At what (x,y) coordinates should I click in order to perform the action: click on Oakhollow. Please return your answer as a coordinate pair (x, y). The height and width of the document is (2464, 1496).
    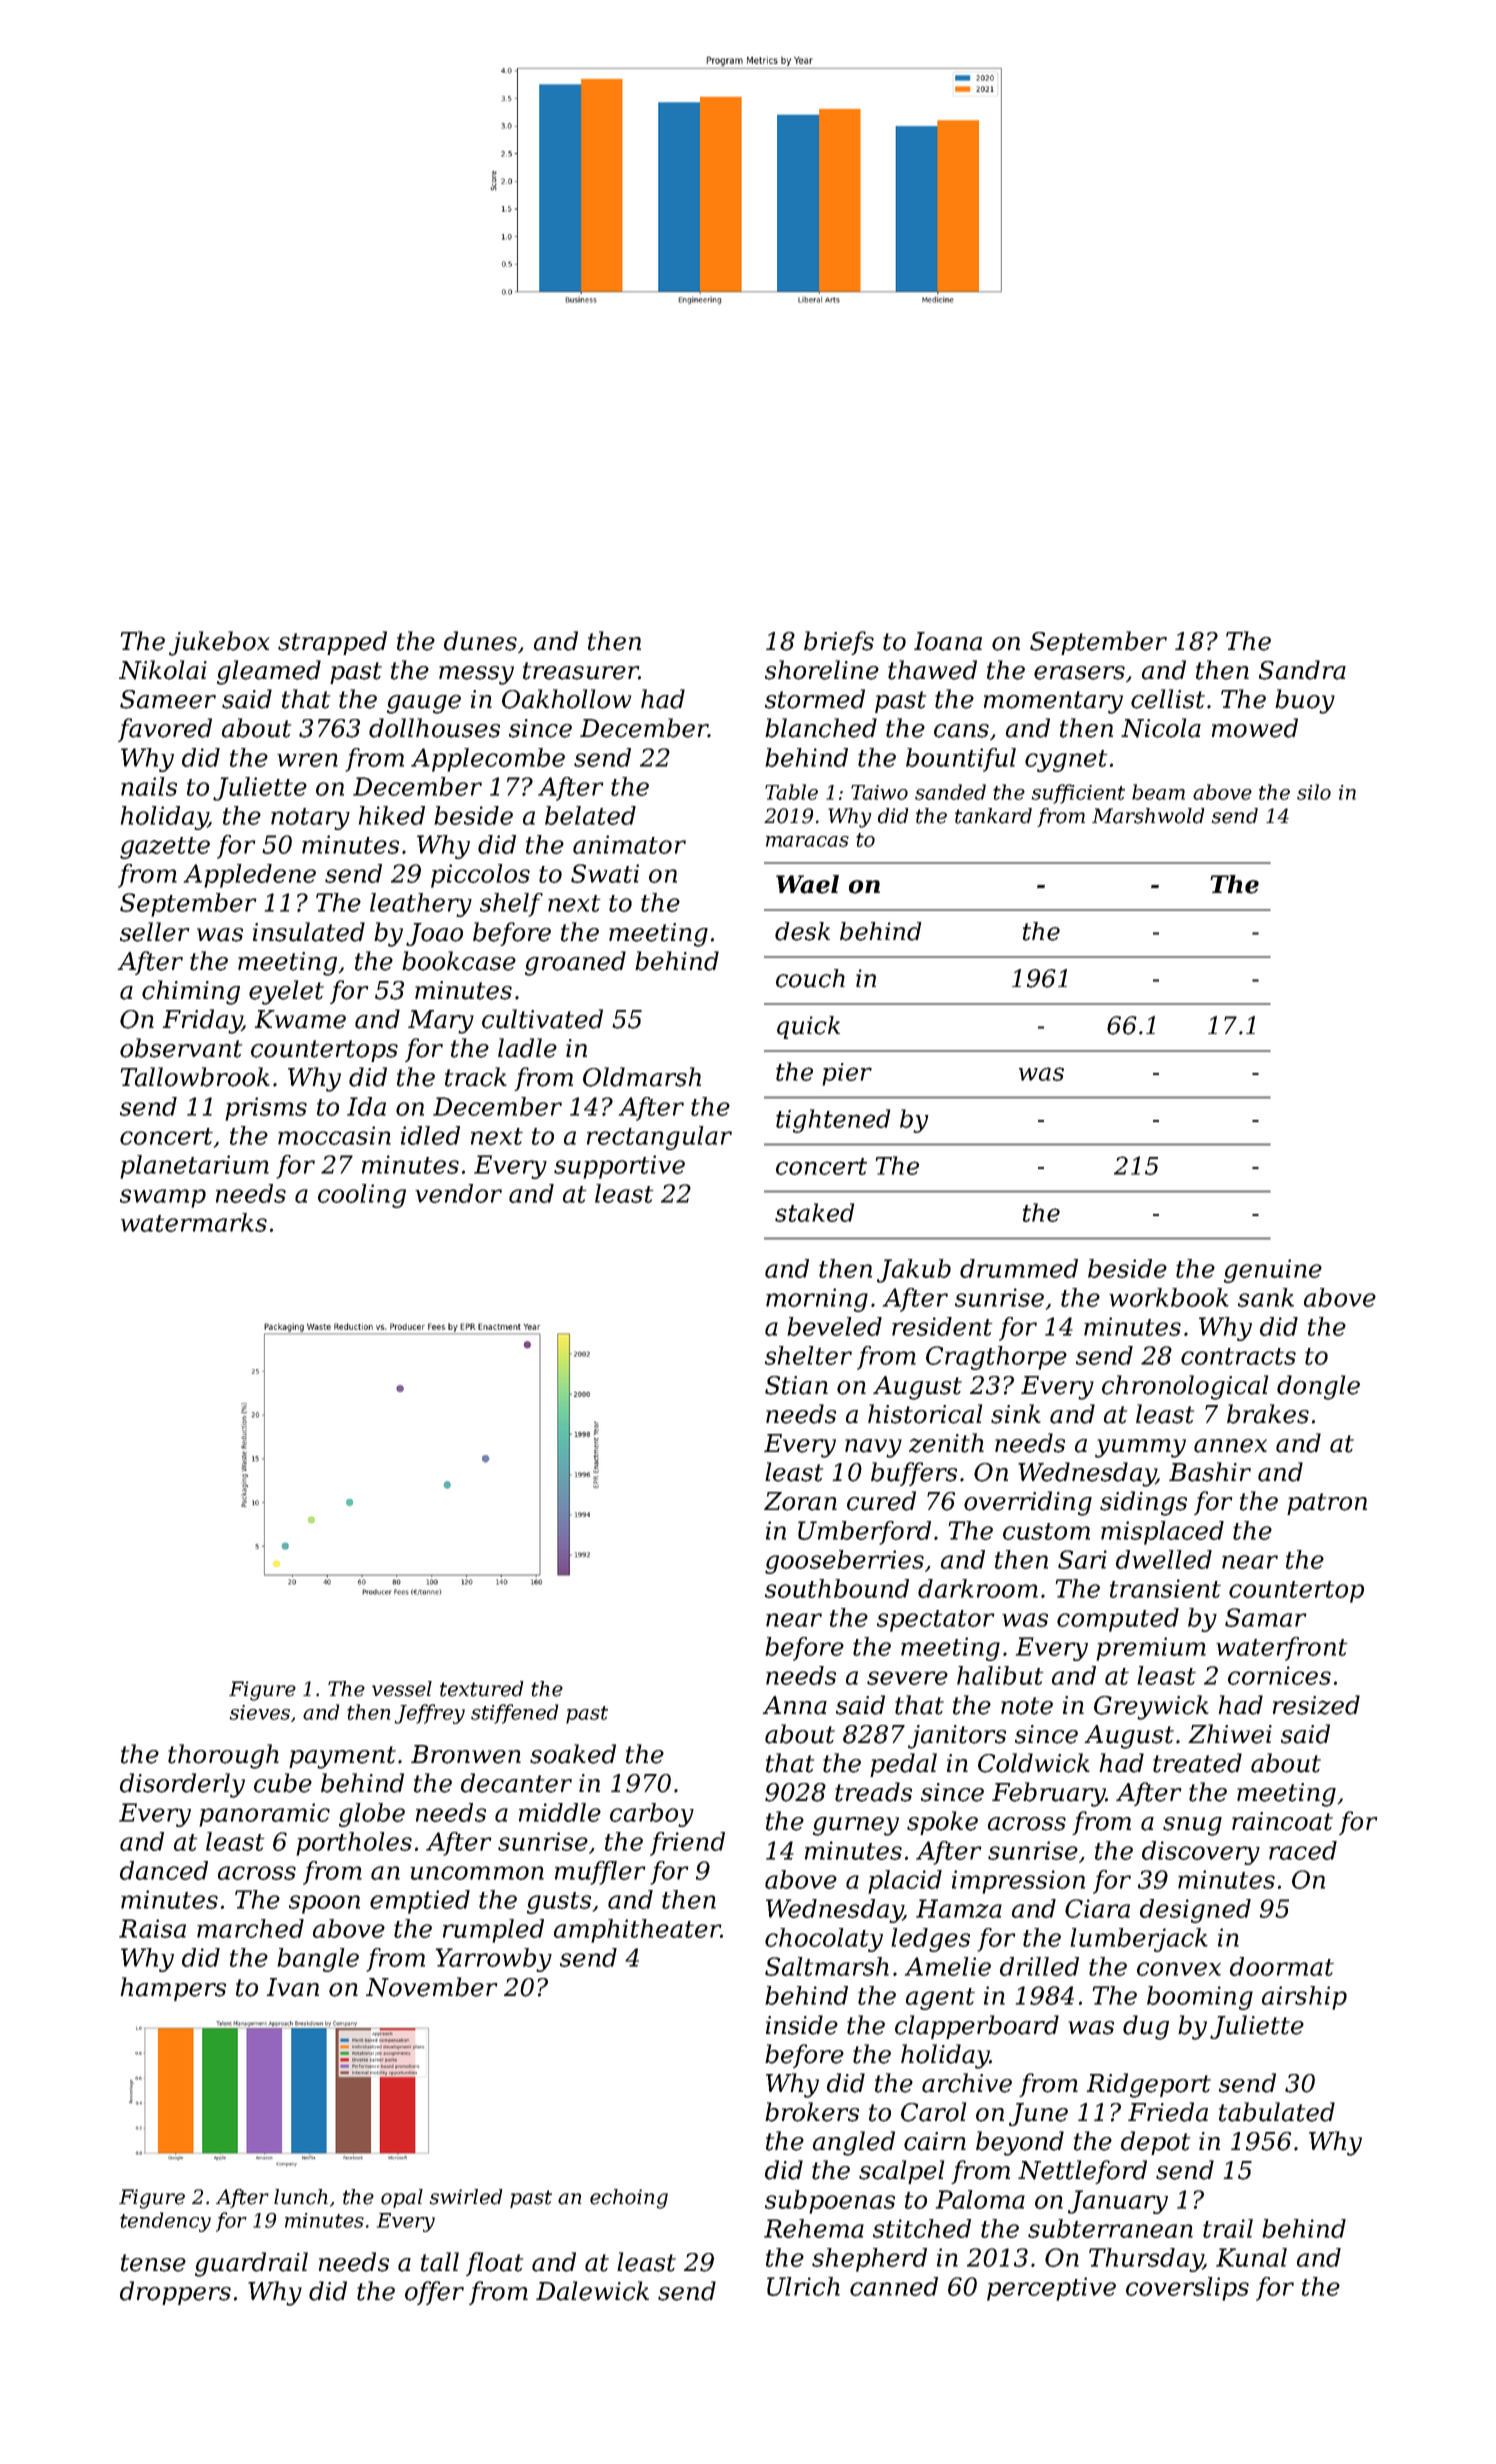
    Looking at the image, I should click on (566, 699).
